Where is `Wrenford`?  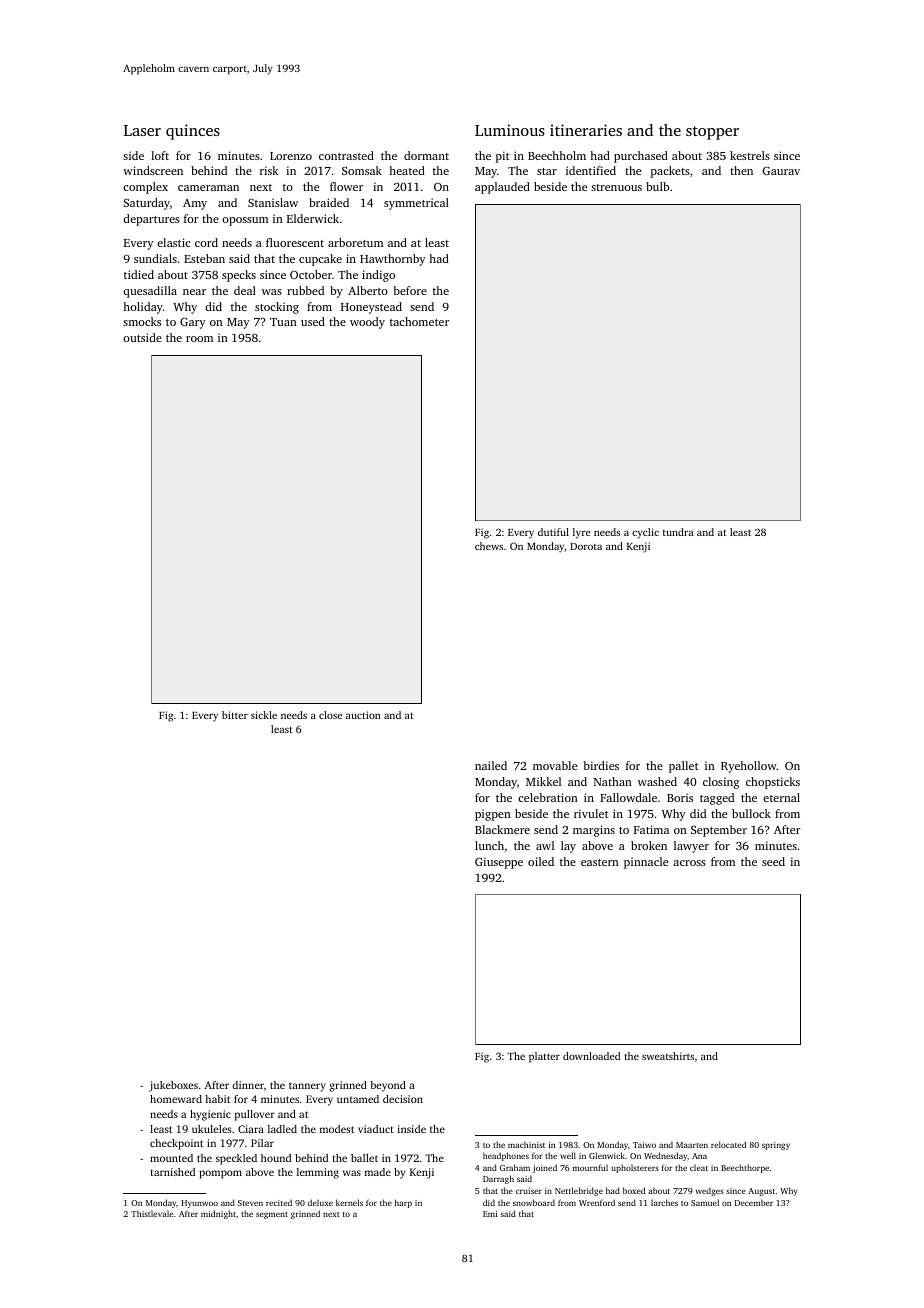 Wrenford is located at coordinates (597, 1202).
